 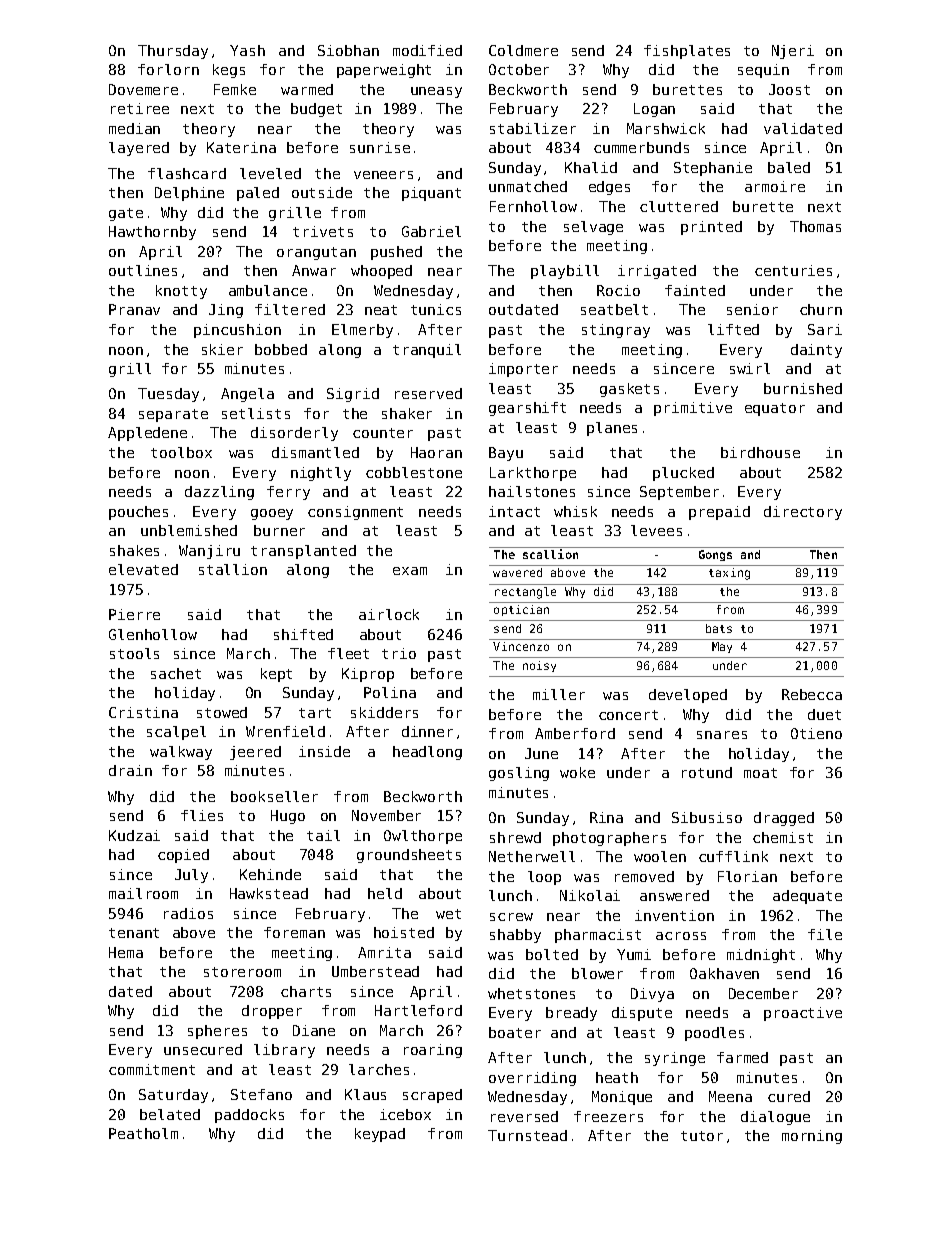 What do you see at coordinates (523, 50) in the screenshot?
I see `Coldmere` at bounding box center [523, 50].
